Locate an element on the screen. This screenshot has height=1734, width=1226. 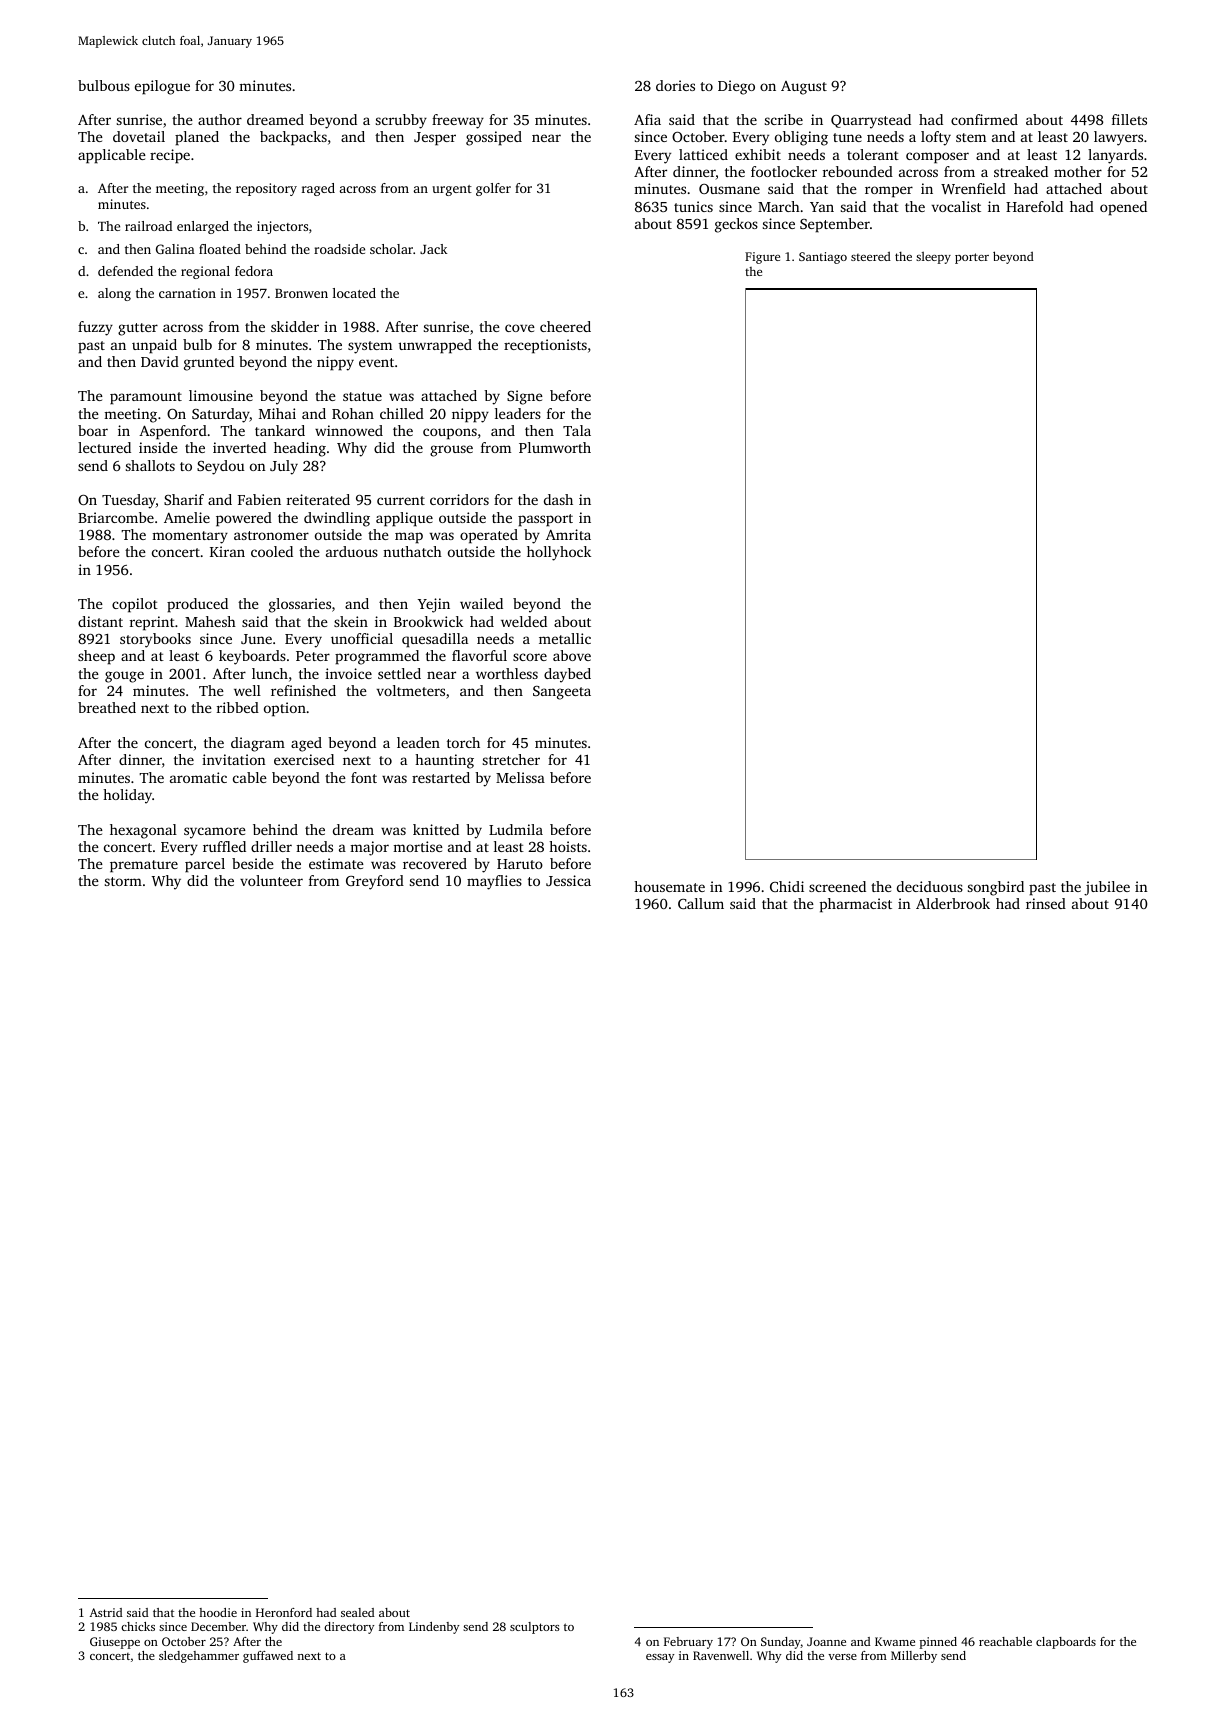
wailed is located at coordinates (481, 603).
